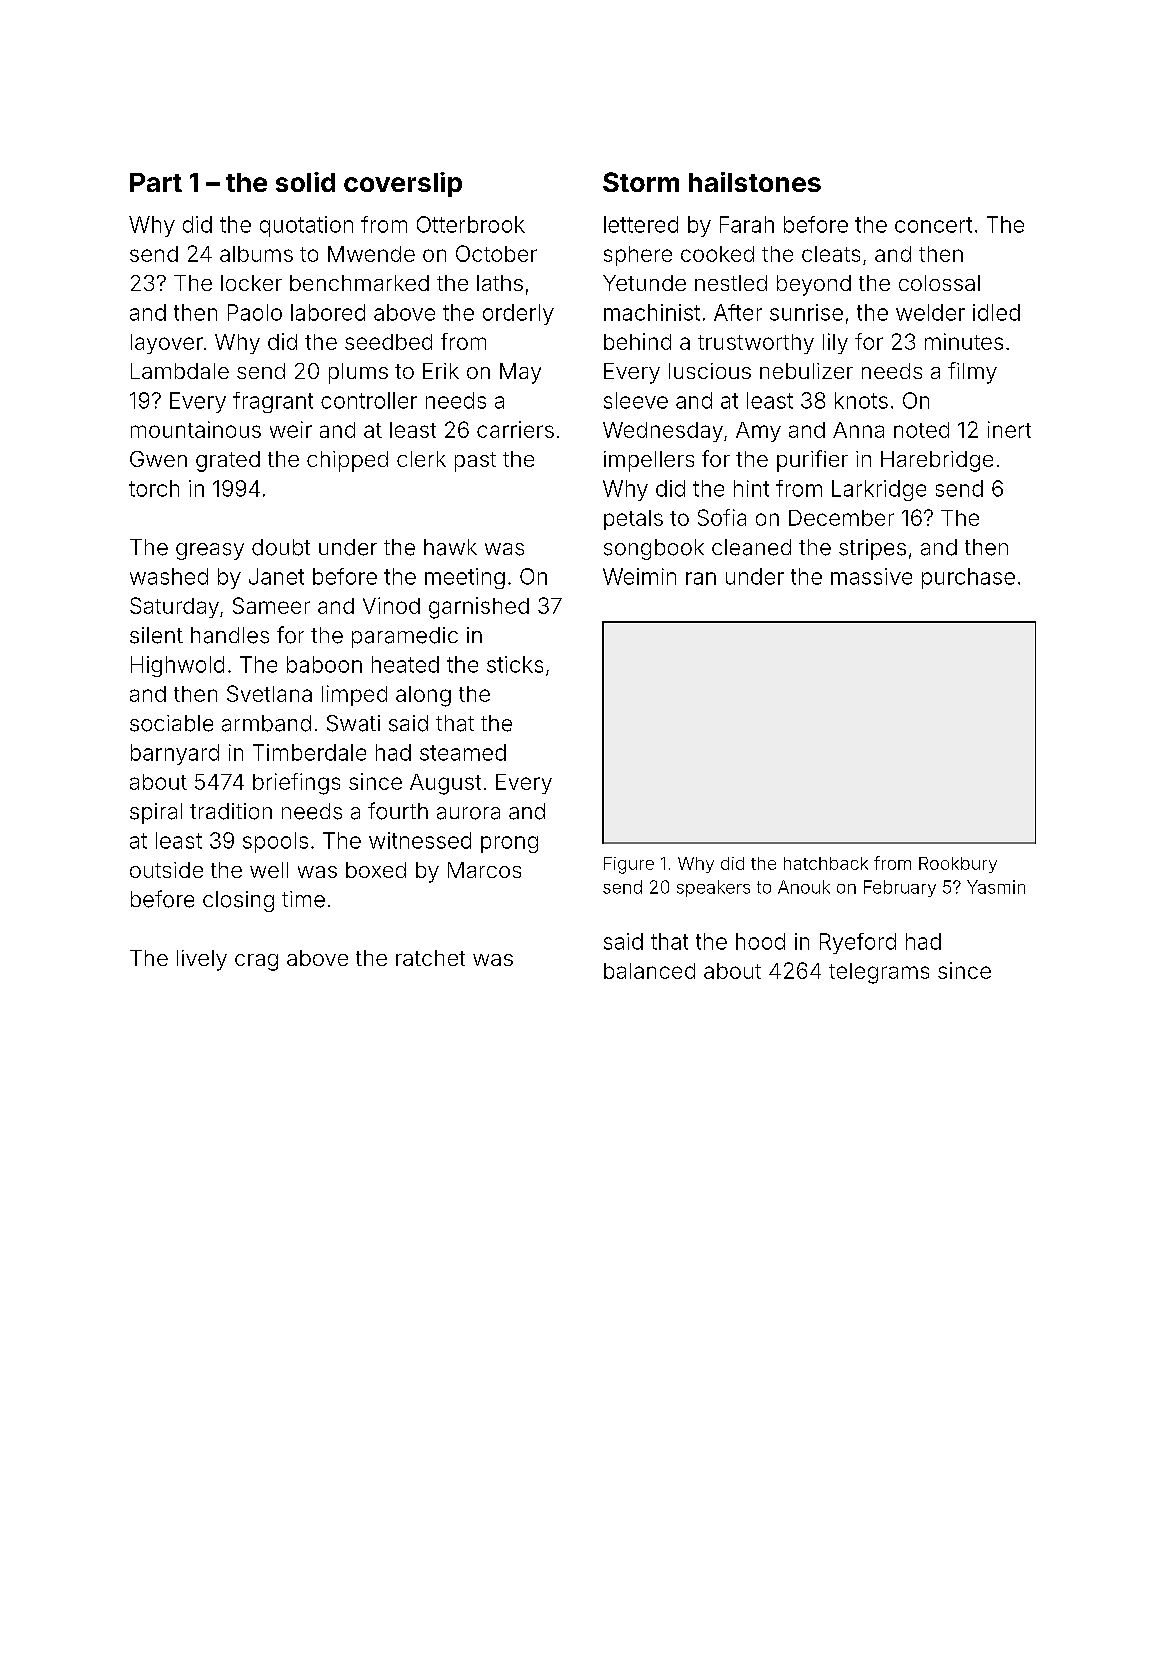 The image size is (1165, 1654). What do you see at coordinates (639, 576) in the screenshot?
I see `Weimin` at bounding box center [639, 576].
